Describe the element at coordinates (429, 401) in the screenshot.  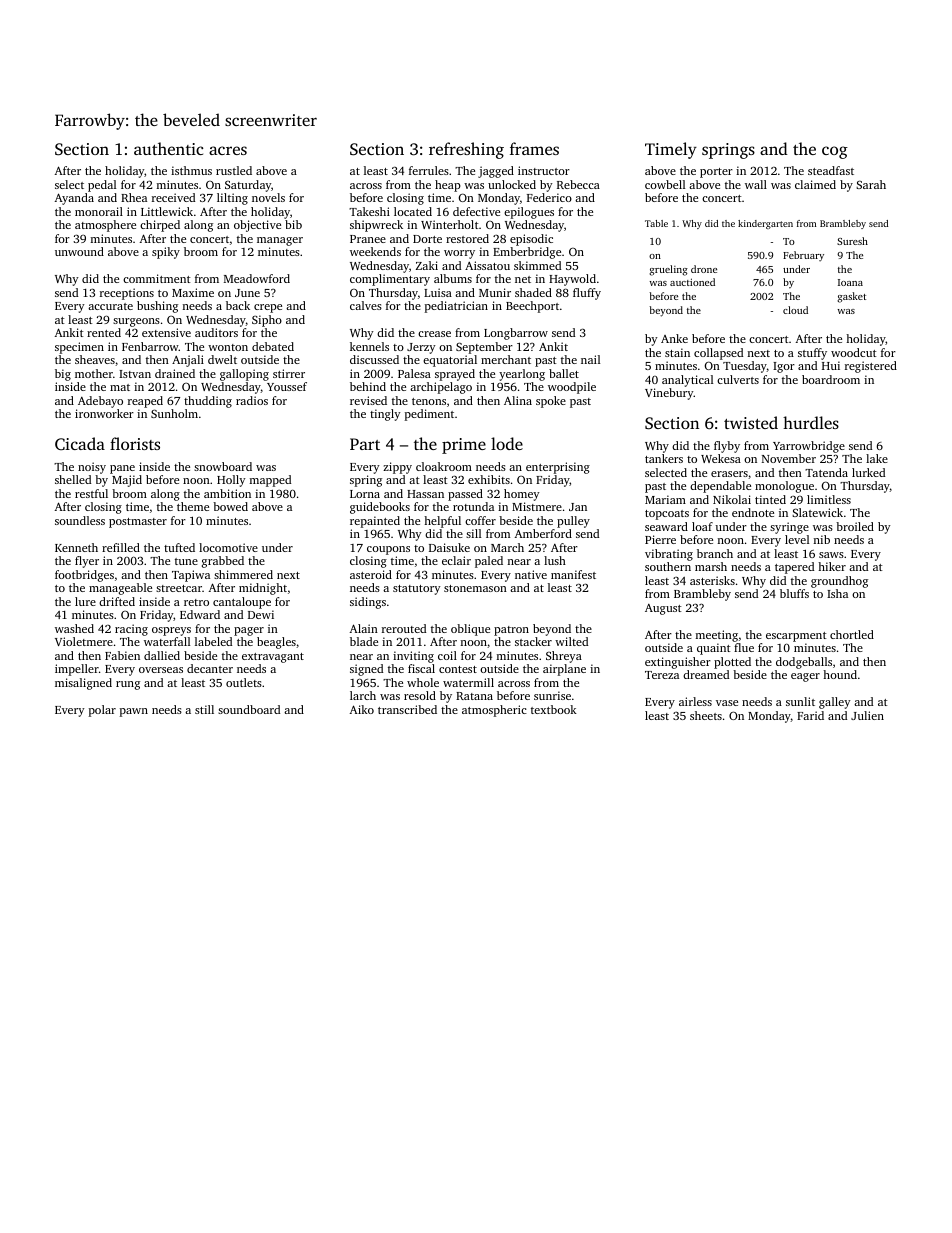
I see `tenons` at that location.
